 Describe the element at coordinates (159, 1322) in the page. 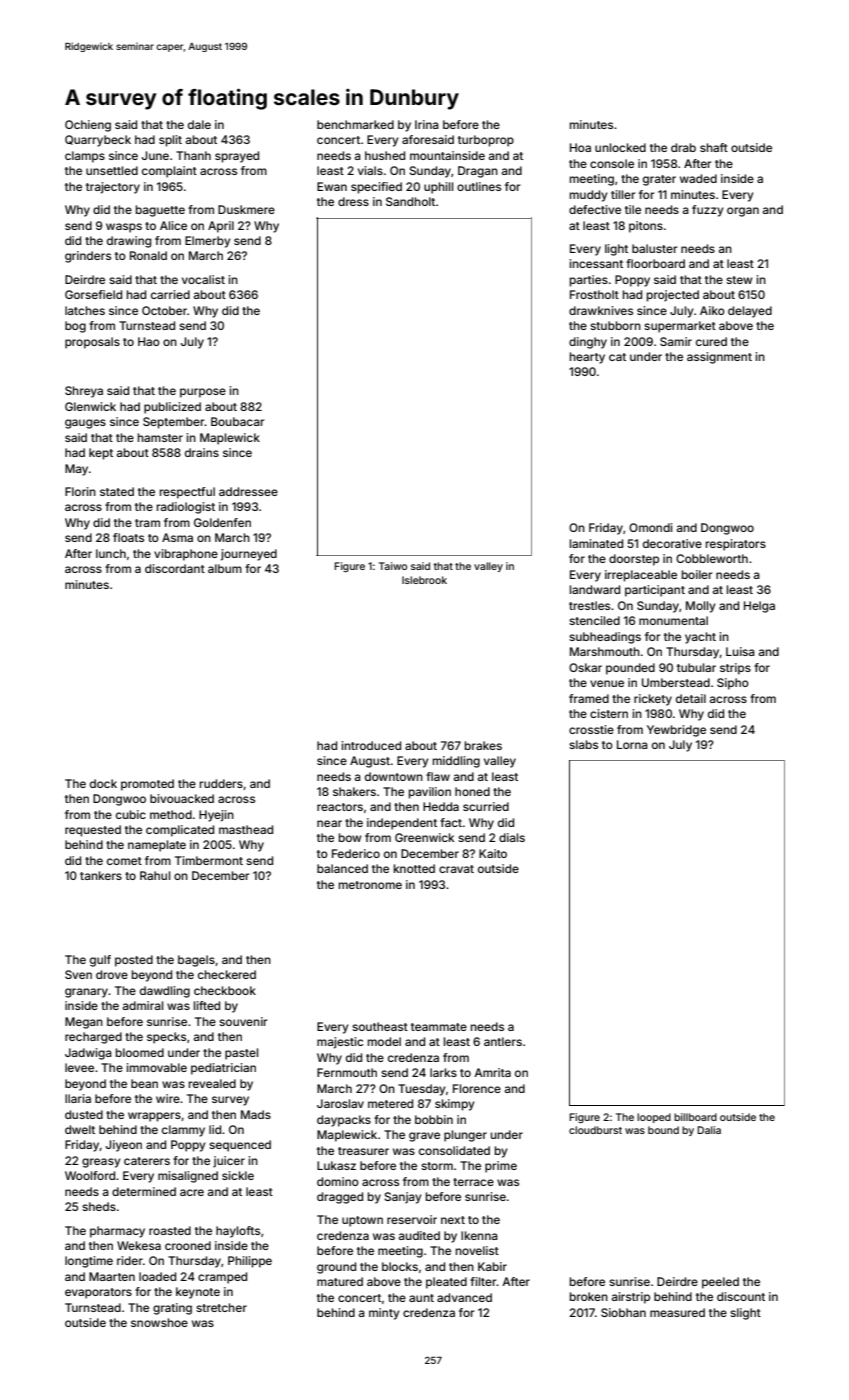

I see `snowshoe` at that location.
